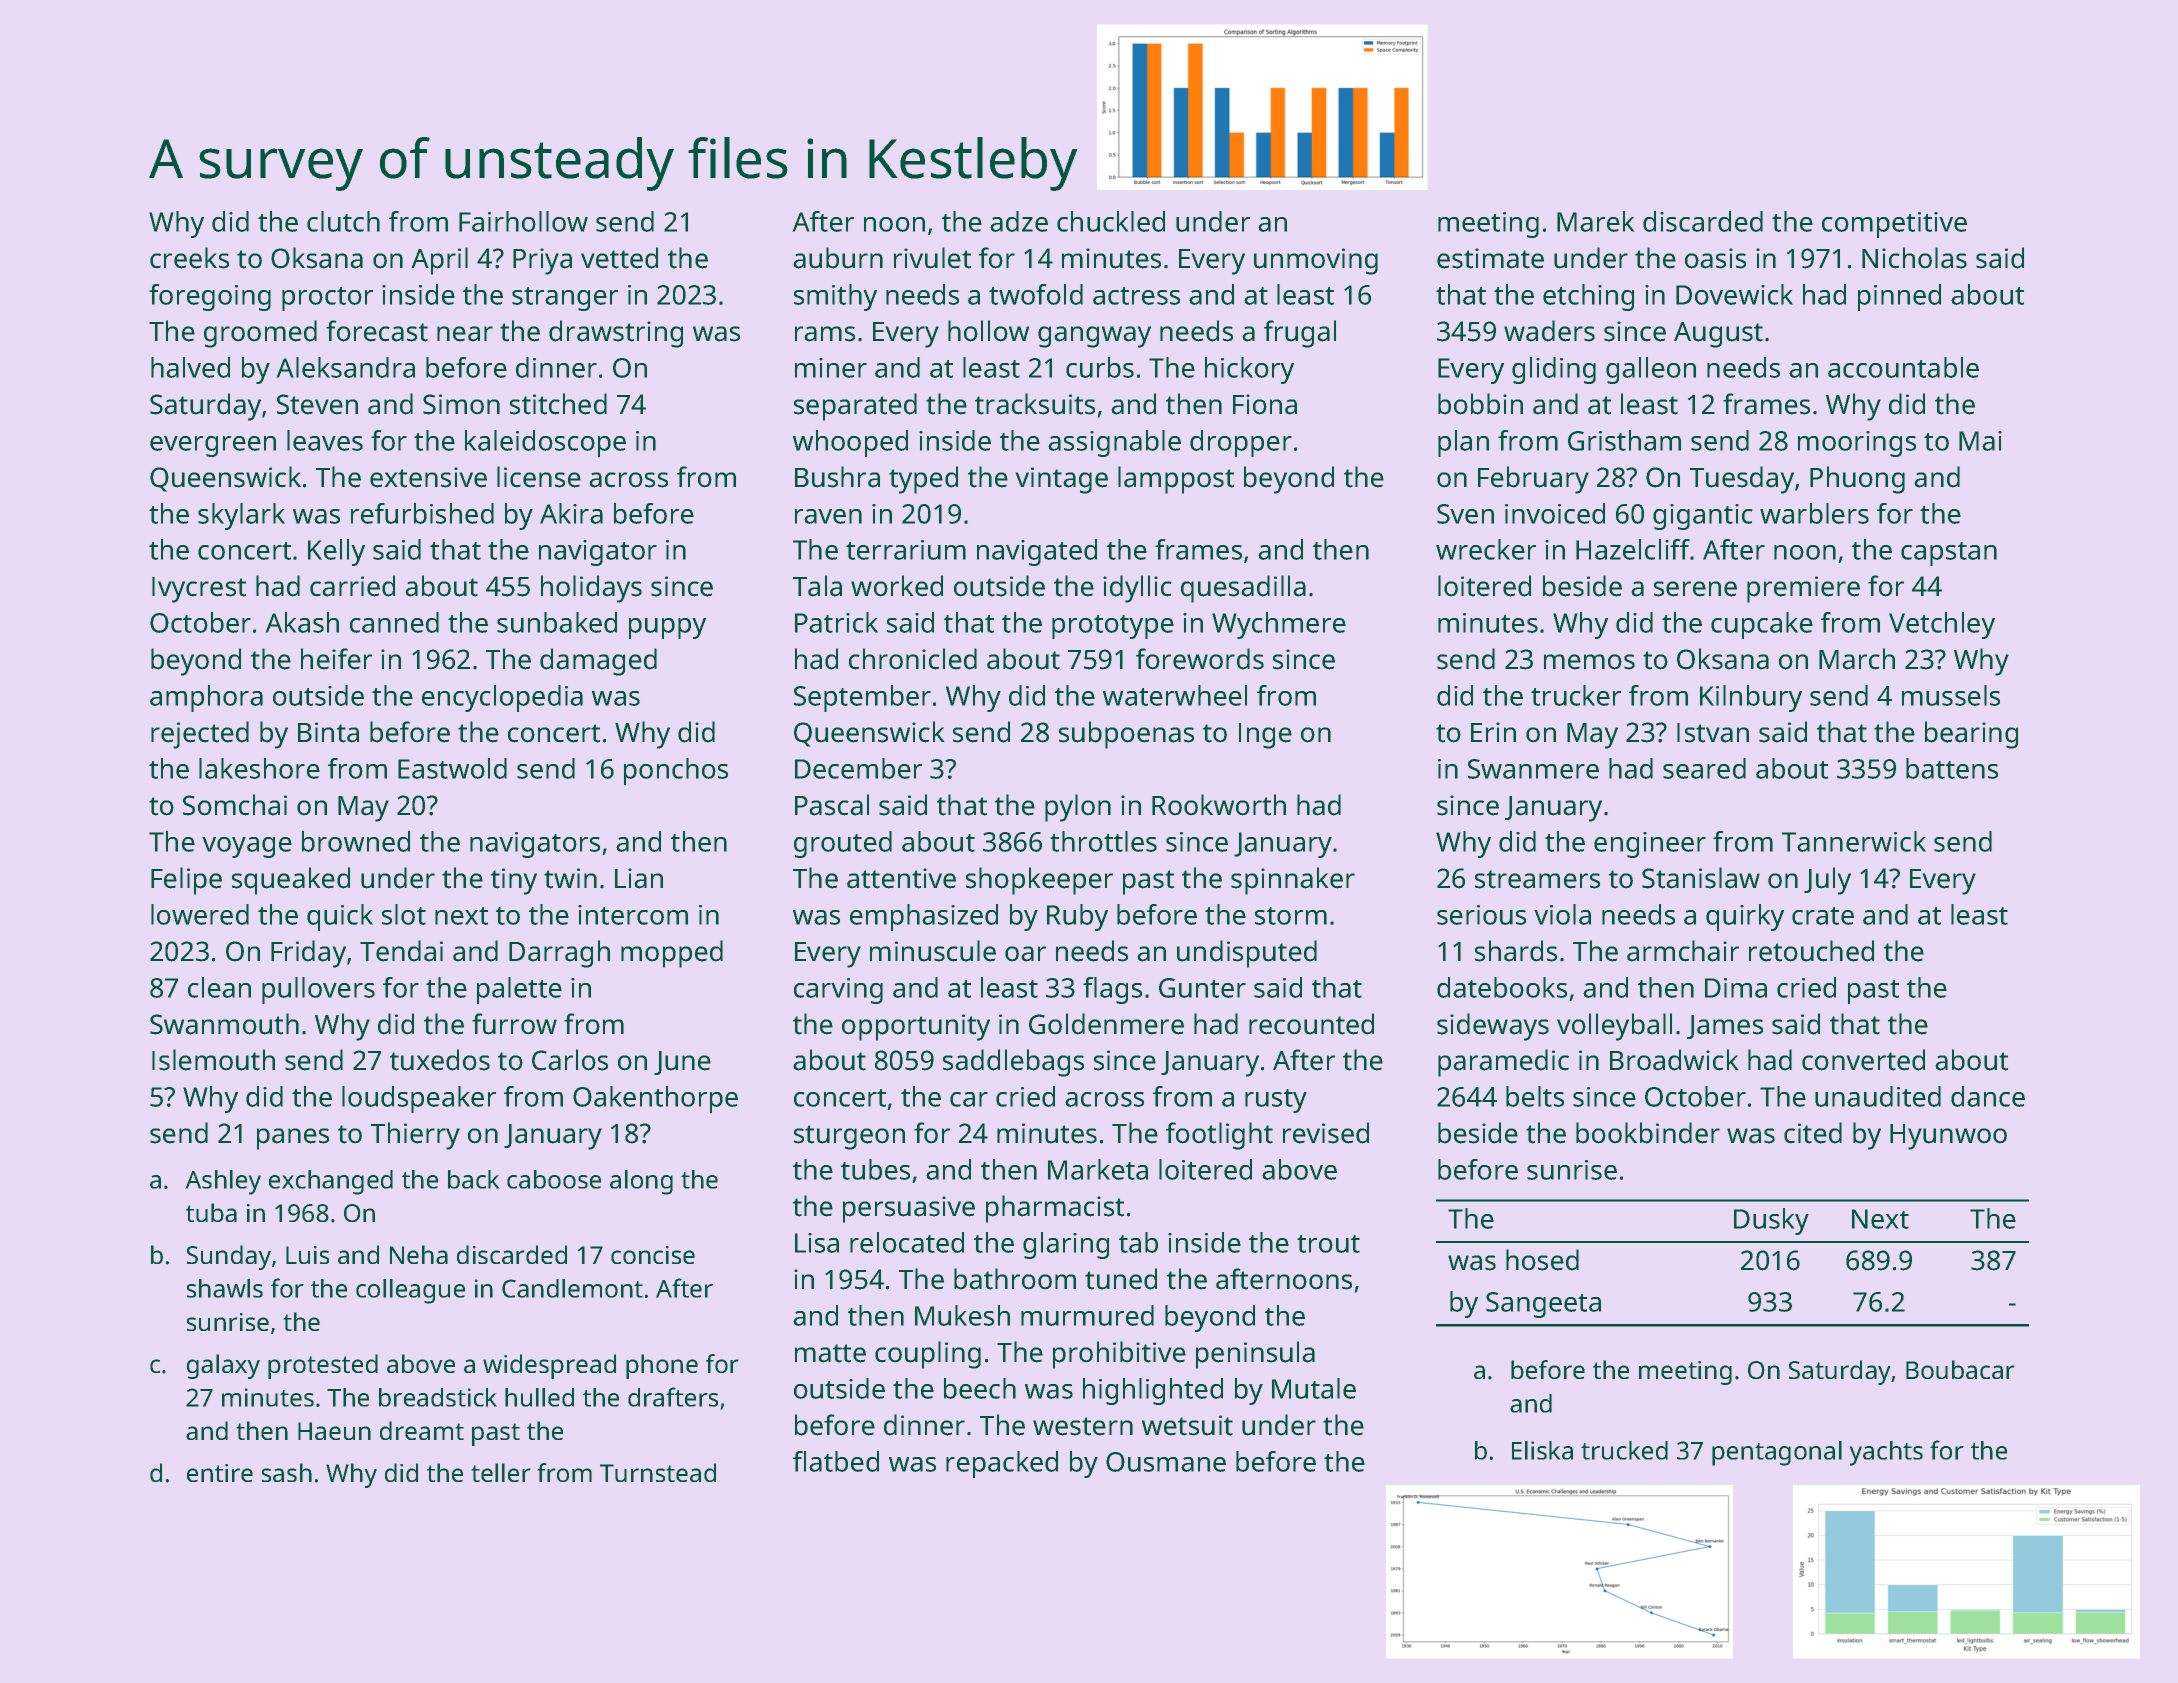  Describe the element at coordinates (343, 221) in the screenshot. I see `clutch` at that location.
